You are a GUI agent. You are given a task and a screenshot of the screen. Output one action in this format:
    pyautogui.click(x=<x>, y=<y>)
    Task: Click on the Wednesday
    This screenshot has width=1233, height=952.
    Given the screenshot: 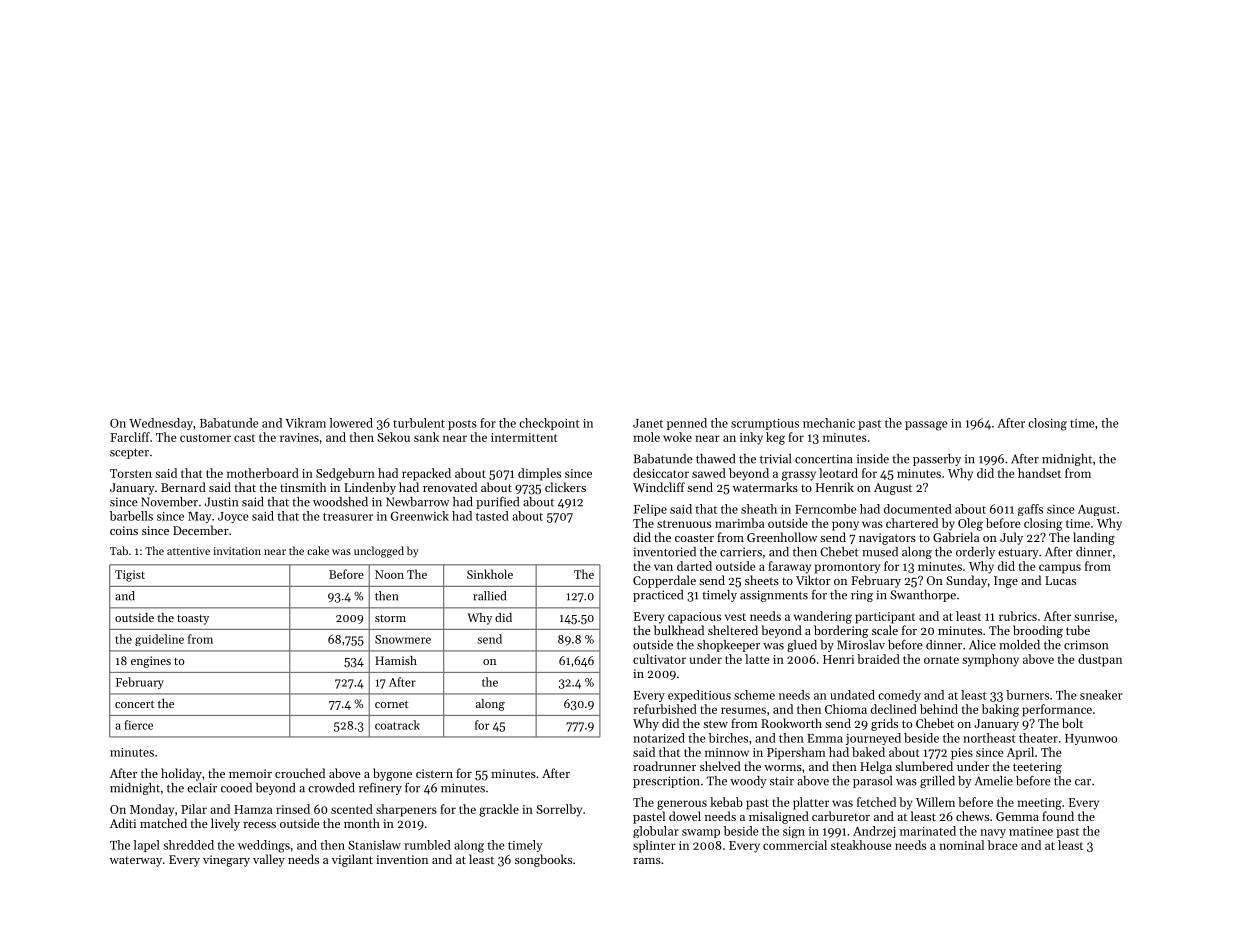 What is the action you would take?
    pyautogui.click(x=161, y=424)
